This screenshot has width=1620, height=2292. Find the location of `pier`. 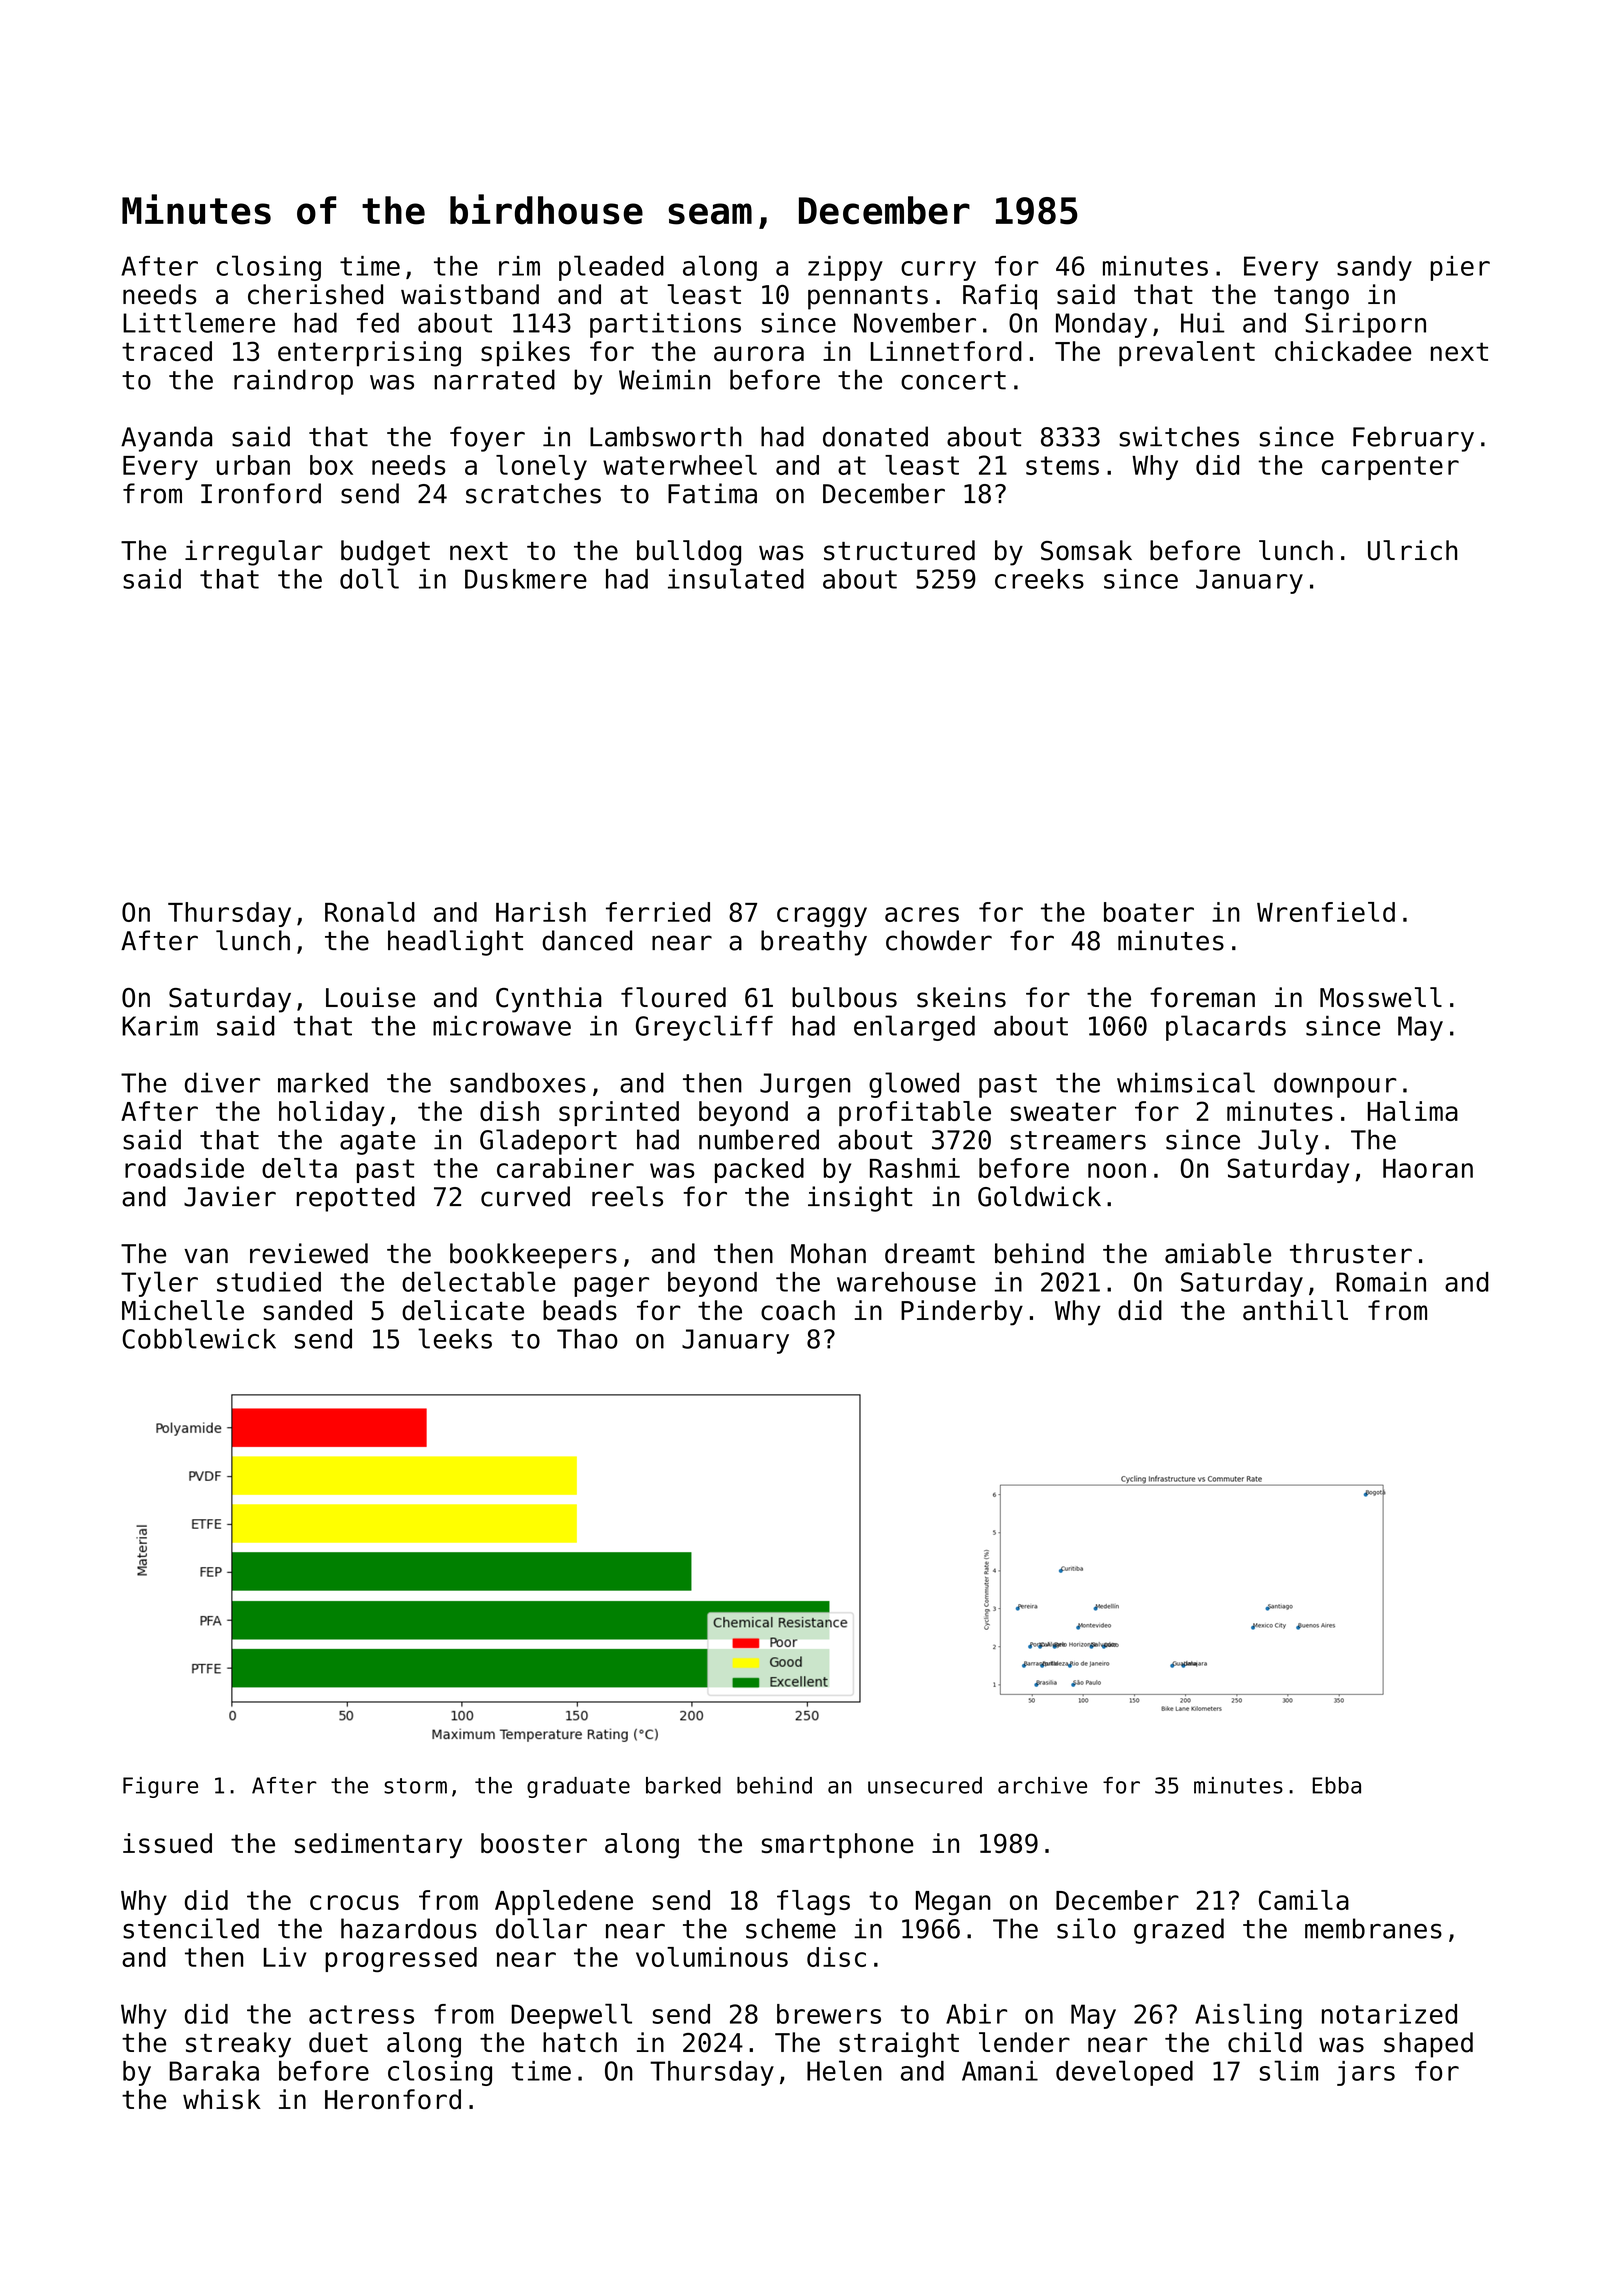

pier is located at coordinates (1460, 268).
